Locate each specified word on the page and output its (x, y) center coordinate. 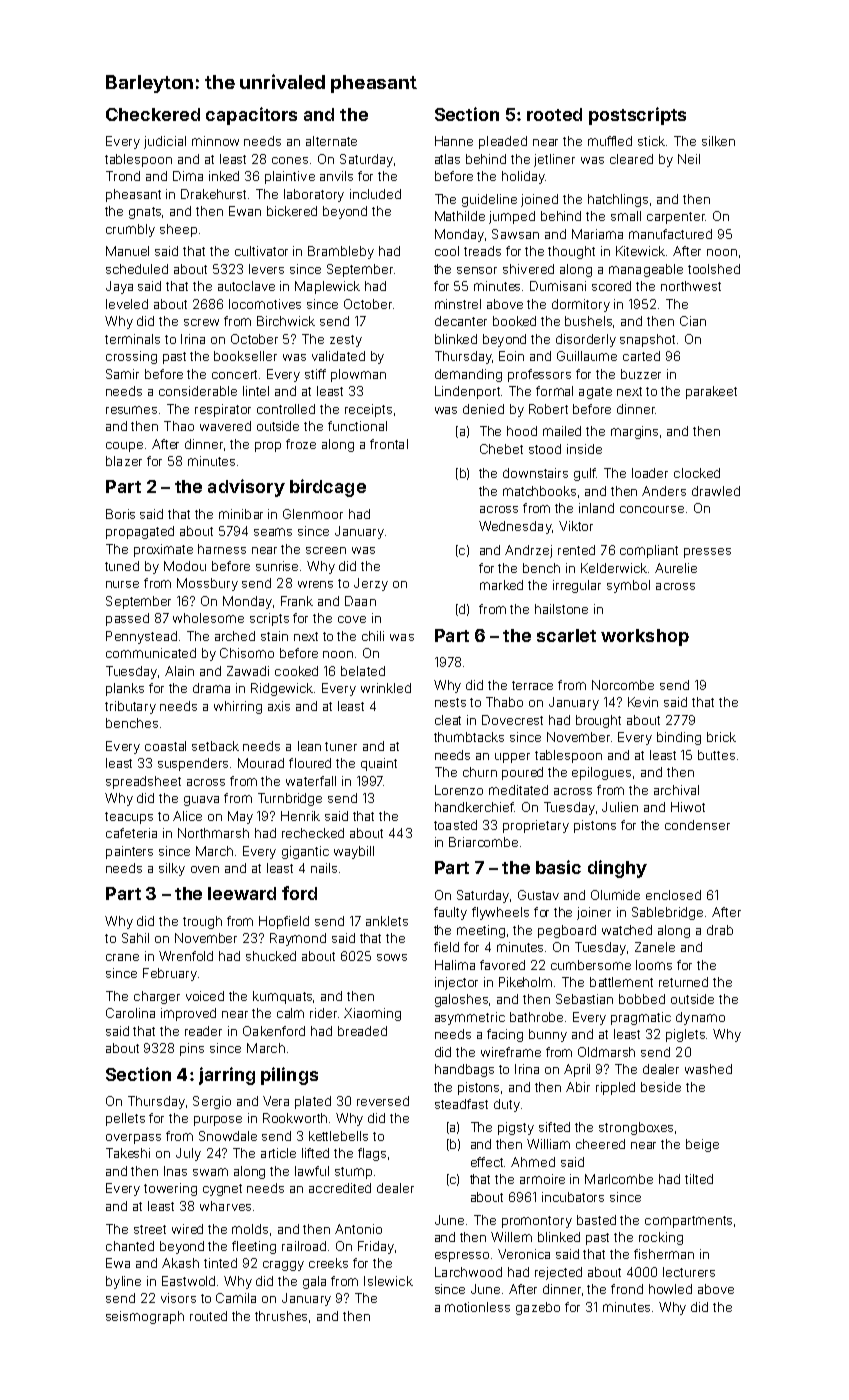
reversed (383, 1101)
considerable (198, 391)
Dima (188, 176)
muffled (610, 141)
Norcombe (623, 685)
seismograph (145, 1317)
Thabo (504, 702)
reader (203, 1031)
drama (211, 688)
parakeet (711, 392)
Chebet (501, 449)
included (375, 194)
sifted (554, 1127)
